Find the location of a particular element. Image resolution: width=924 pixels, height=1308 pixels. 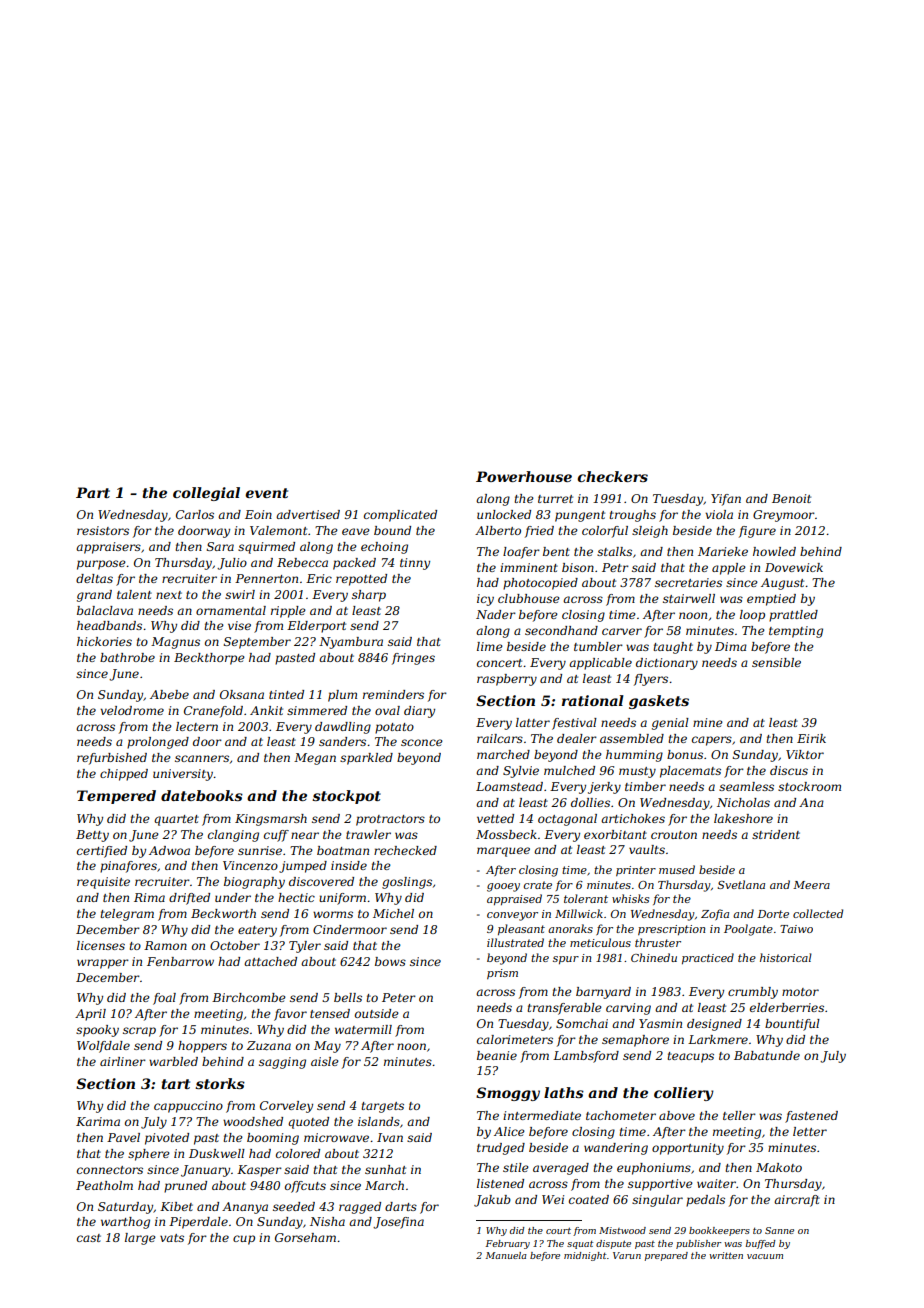

motor is located at coordinates (800, 992).
